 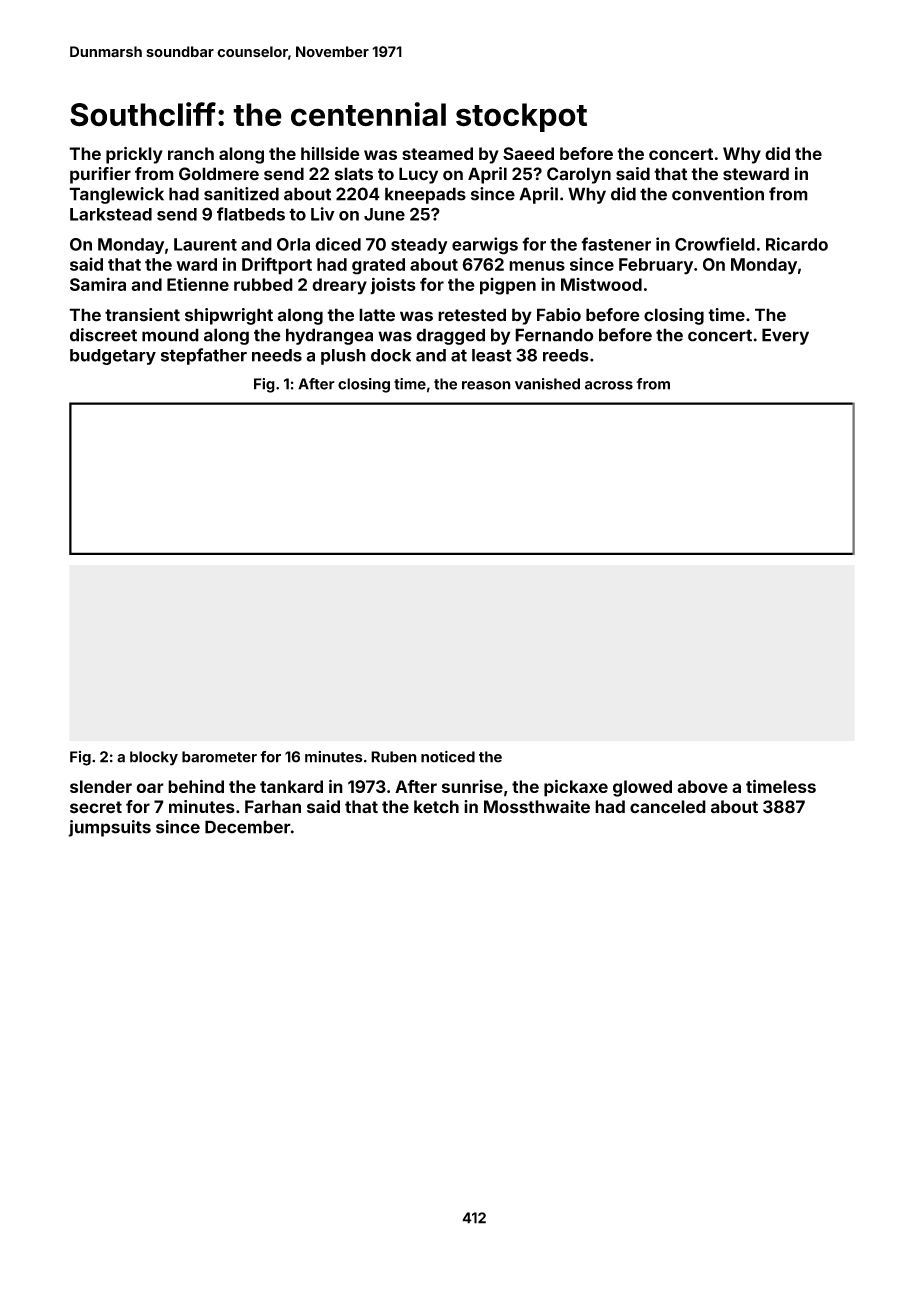 I want to click on Farhan, so click(x=273, y=807).
